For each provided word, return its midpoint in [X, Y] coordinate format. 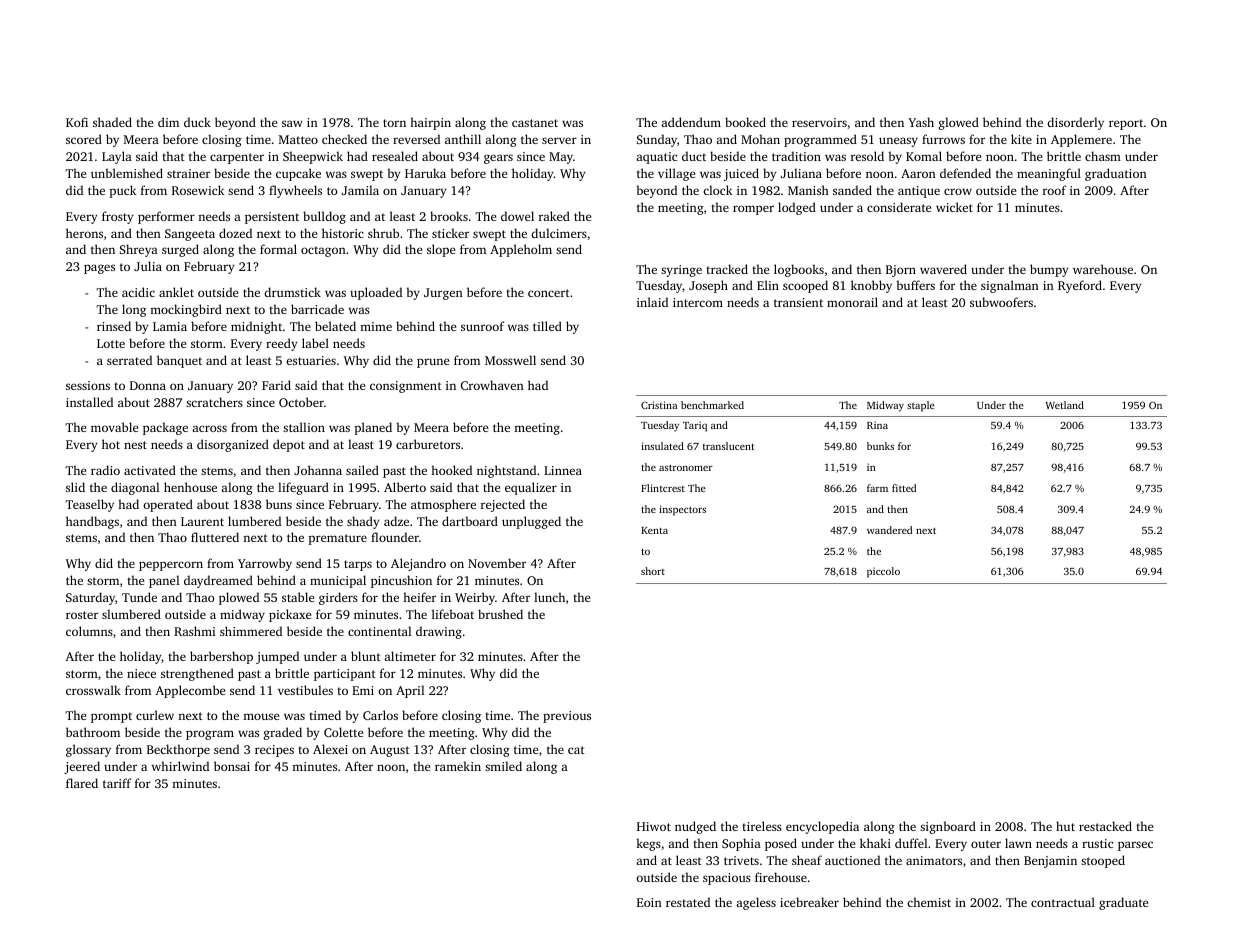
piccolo [883, 572]
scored [84, 139]
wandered [889, 530]
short [653, 571]
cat [576, 750]
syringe [681, 271]
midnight [256, 327]
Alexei [330, 749]
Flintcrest [663, 488]
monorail [852, 302]
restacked [1105, 826]
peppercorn [171, 566]
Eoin [649, 902]
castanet [535, 123]
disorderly [1075, 123]
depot [289, 445]
